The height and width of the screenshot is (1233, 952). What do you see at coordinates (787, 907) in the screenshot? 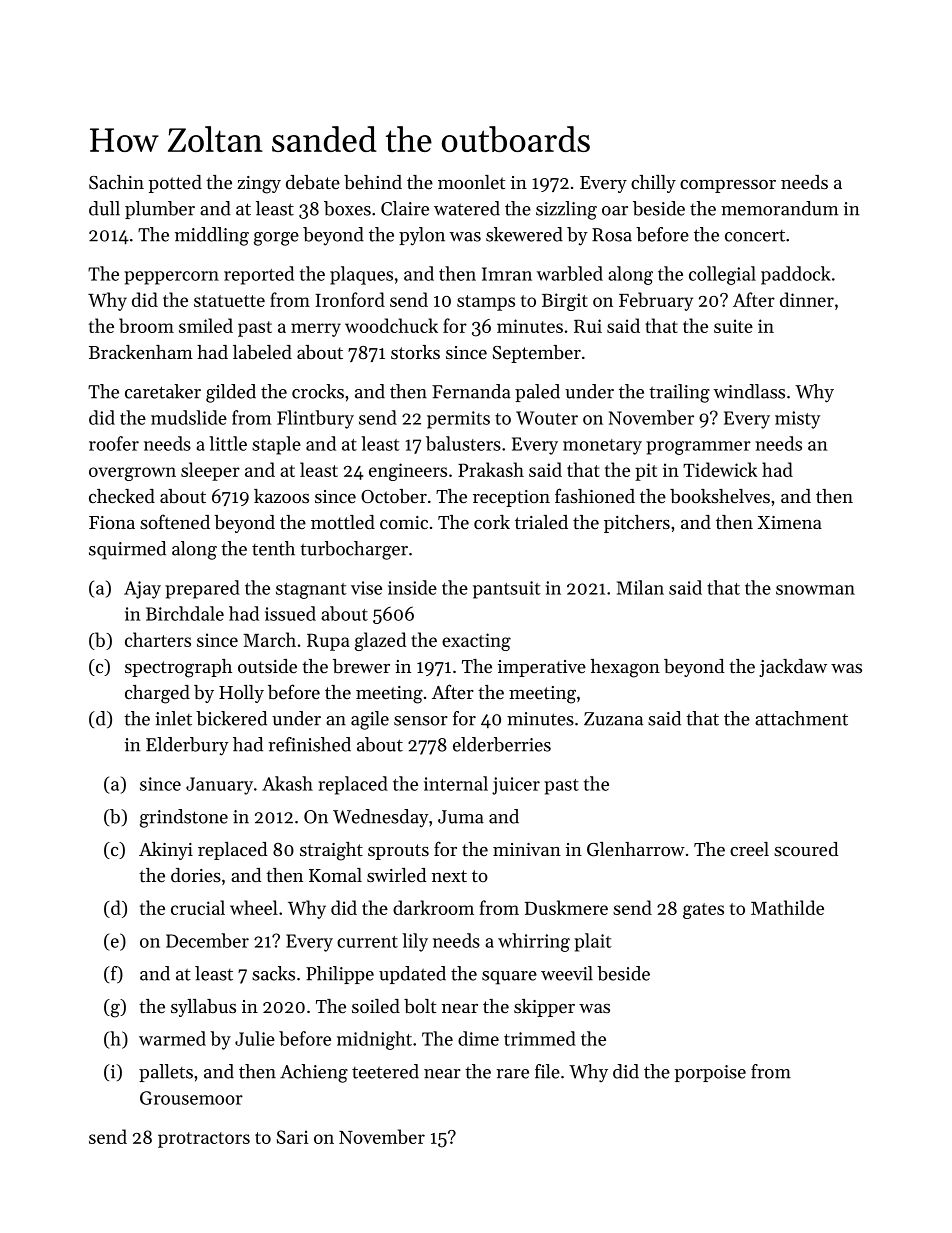
I see `Mathilde` at bounding box center [787, 907].
